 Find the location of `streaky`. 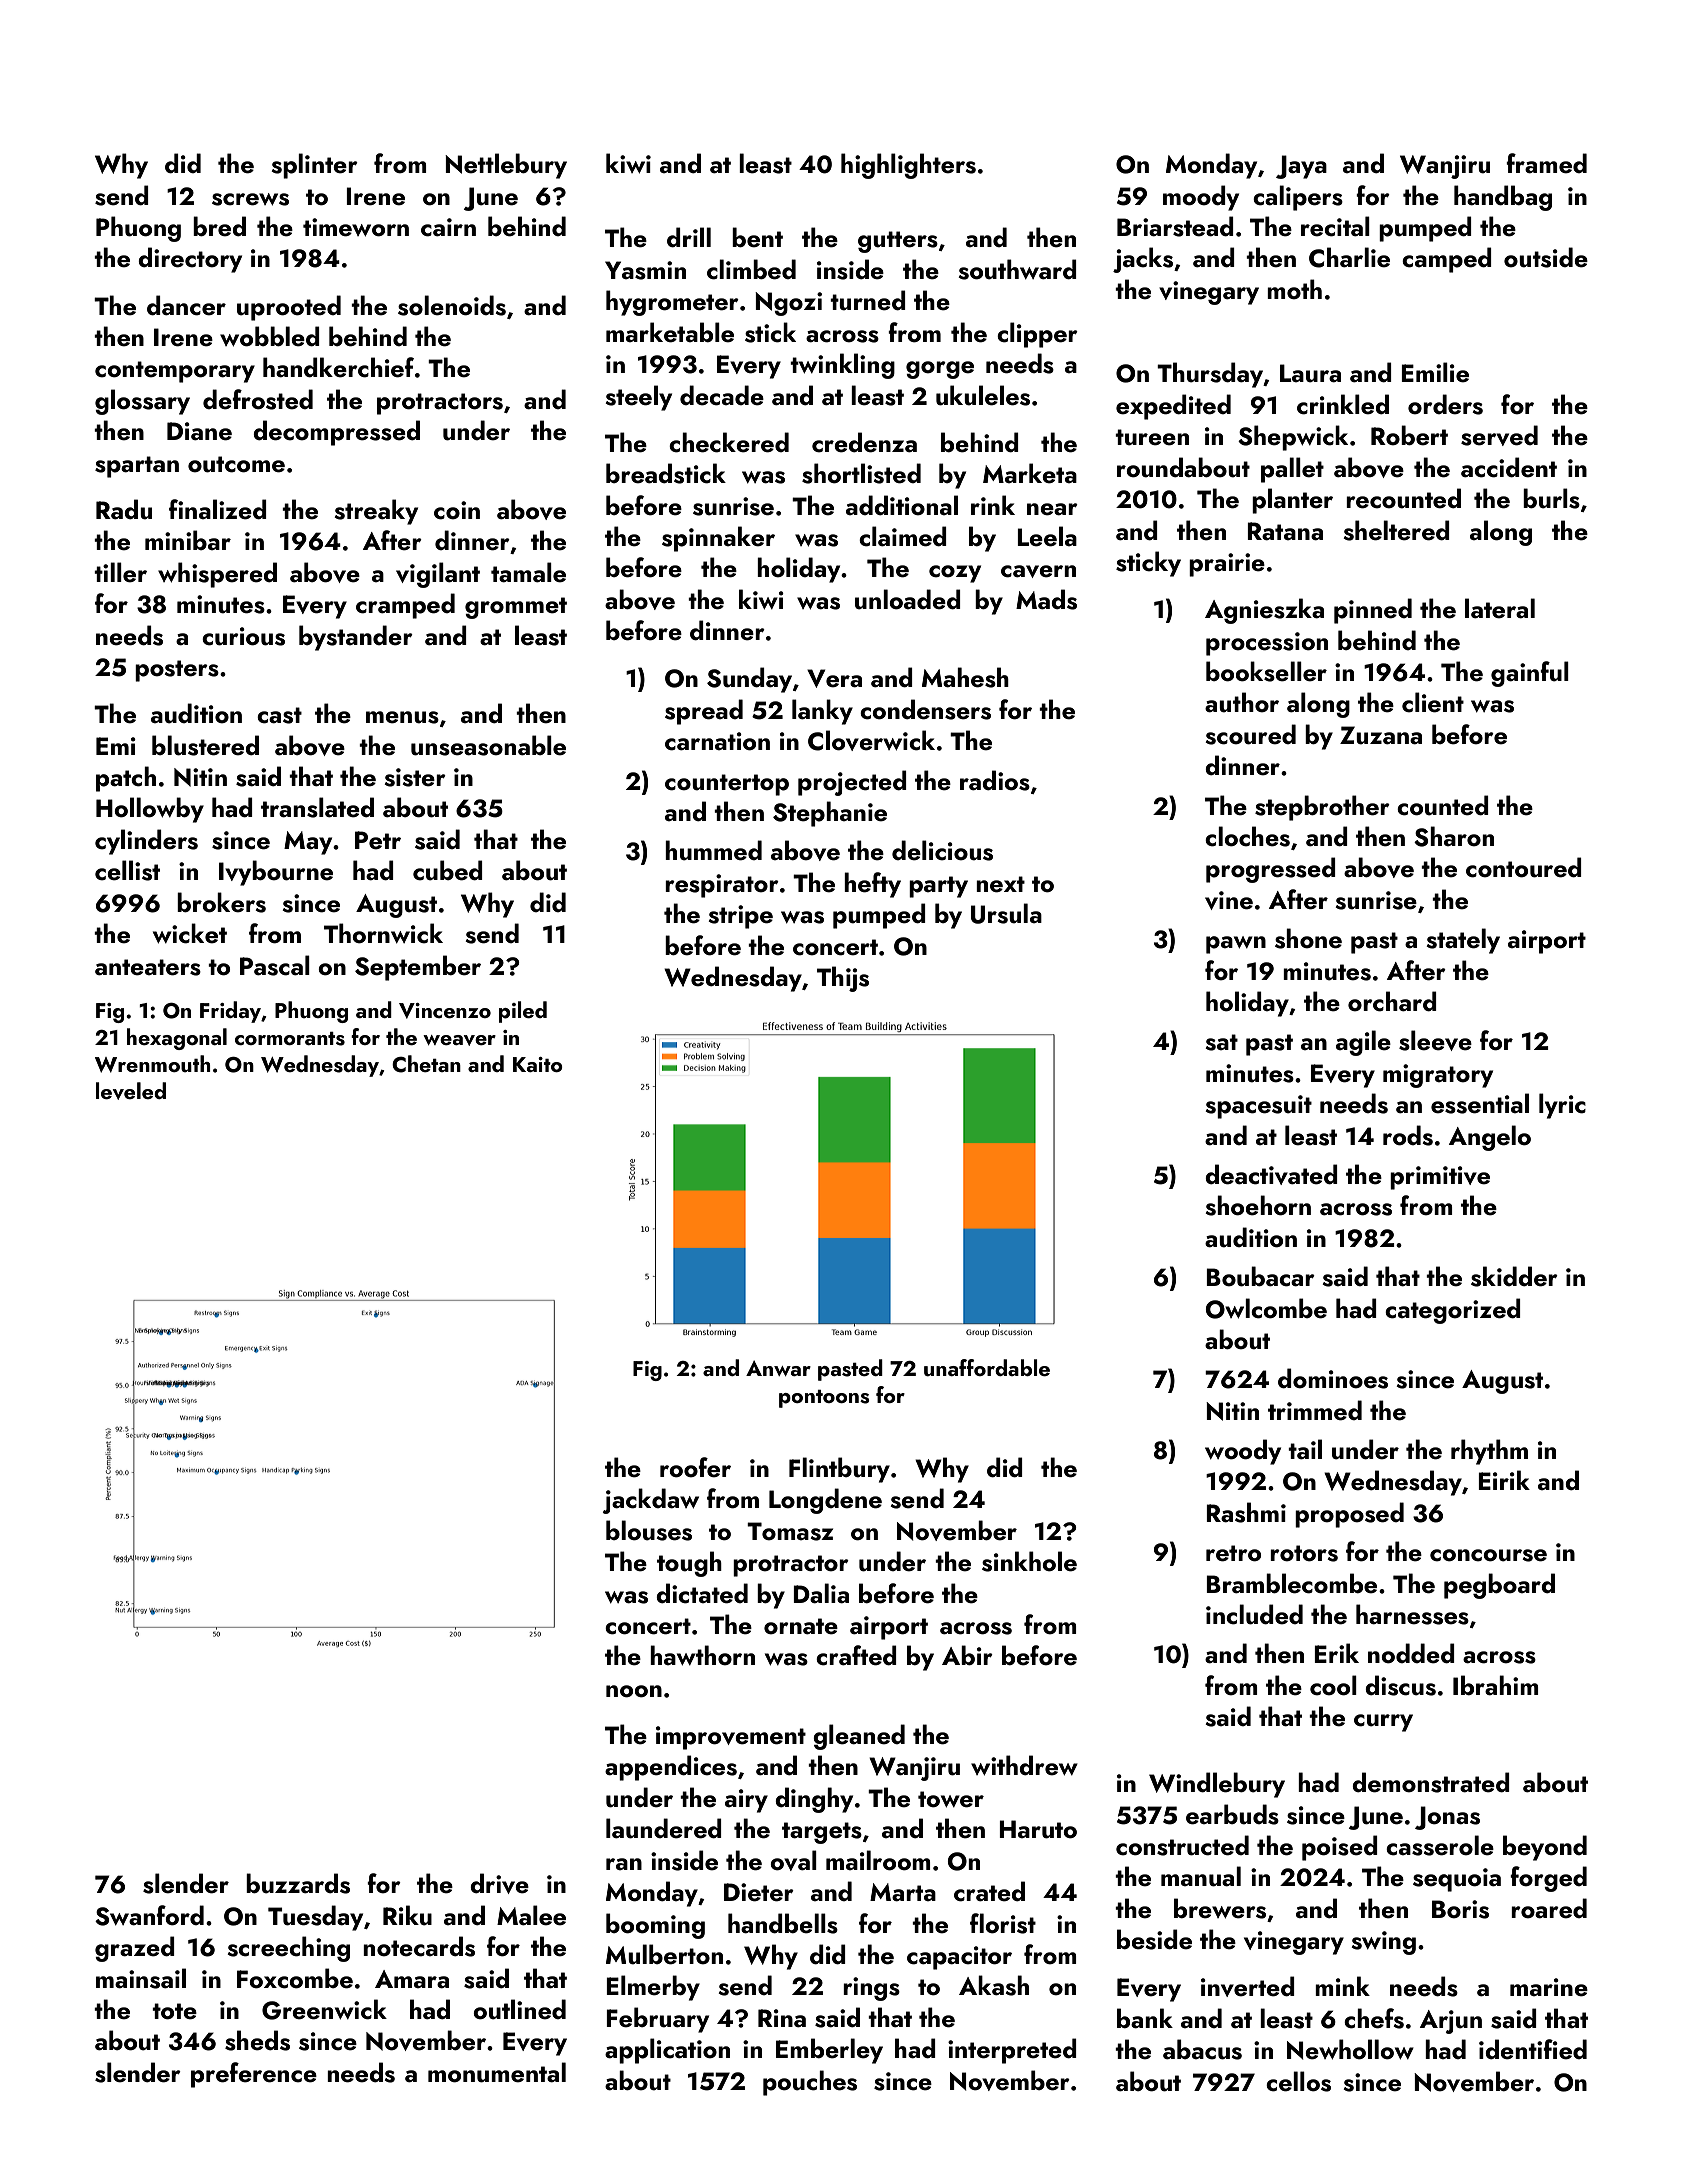

streaky is located at coordinates (376, 512).
